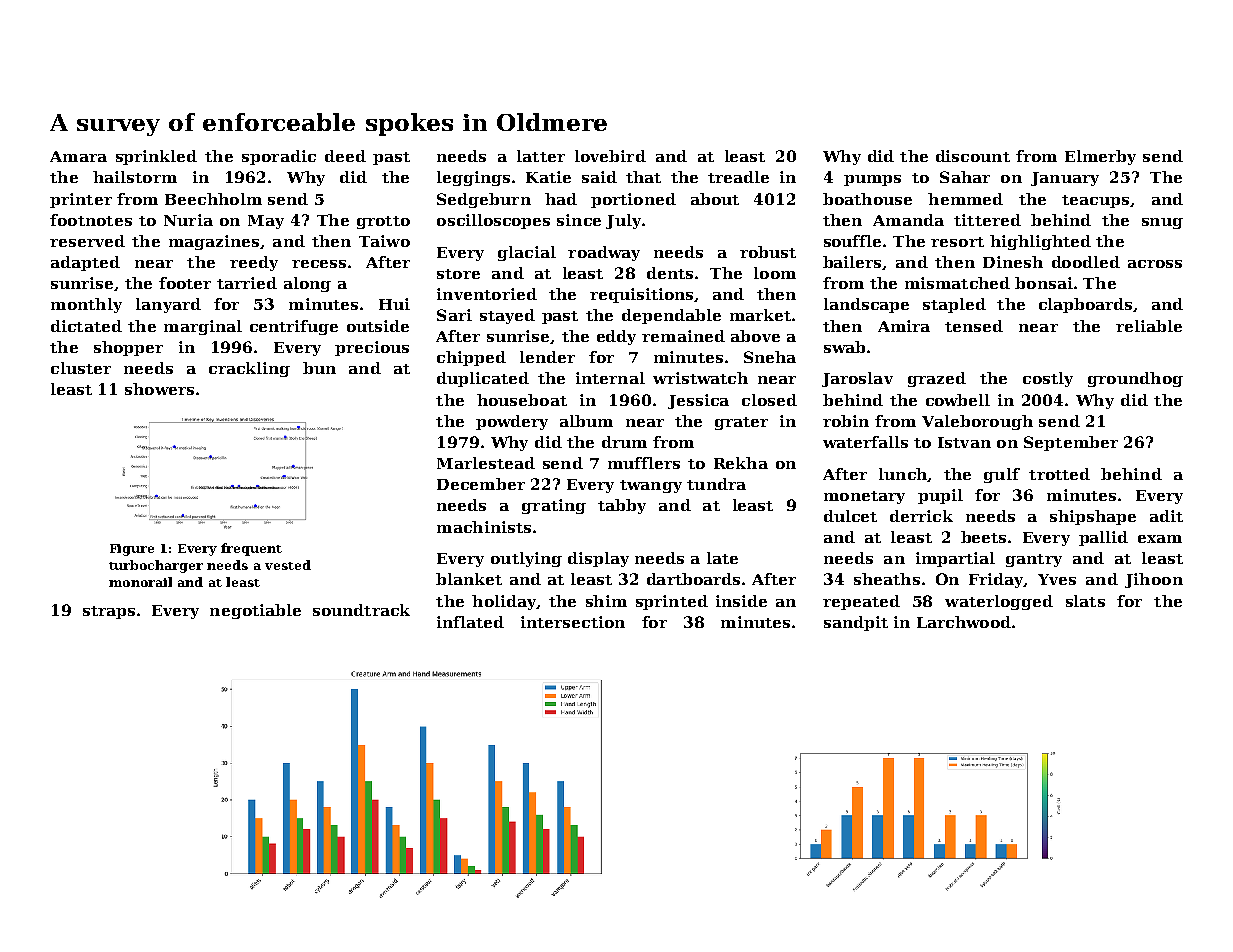 This screenshot has height=952, width=1233. I want to click on crackling, so click(249, 369).
